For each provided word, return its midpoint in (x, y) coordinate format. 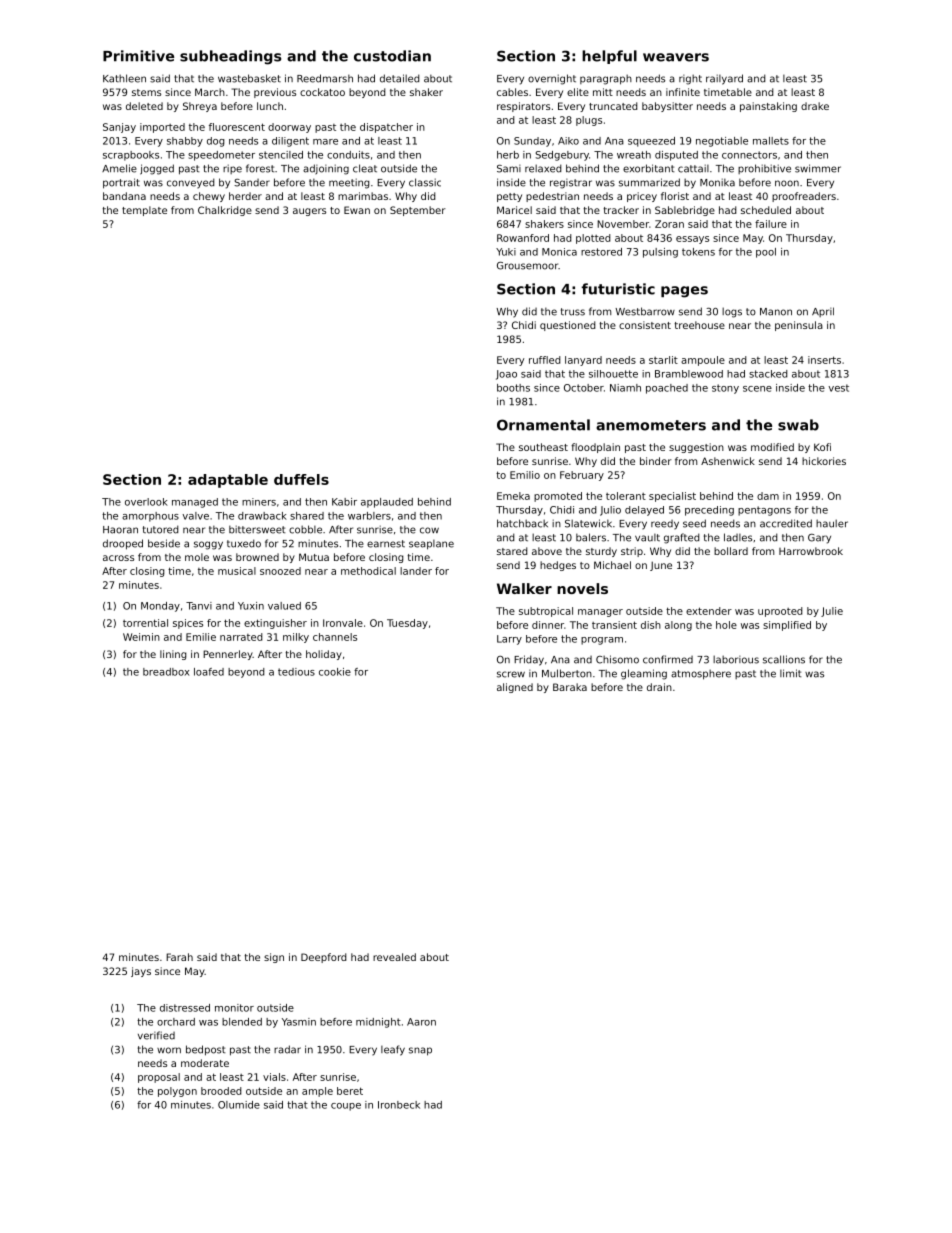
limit (790, 673)
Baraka (570, 687)
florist (675, 196)
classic (425, 182)
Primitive (138, 56)
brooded (221, 1091)
